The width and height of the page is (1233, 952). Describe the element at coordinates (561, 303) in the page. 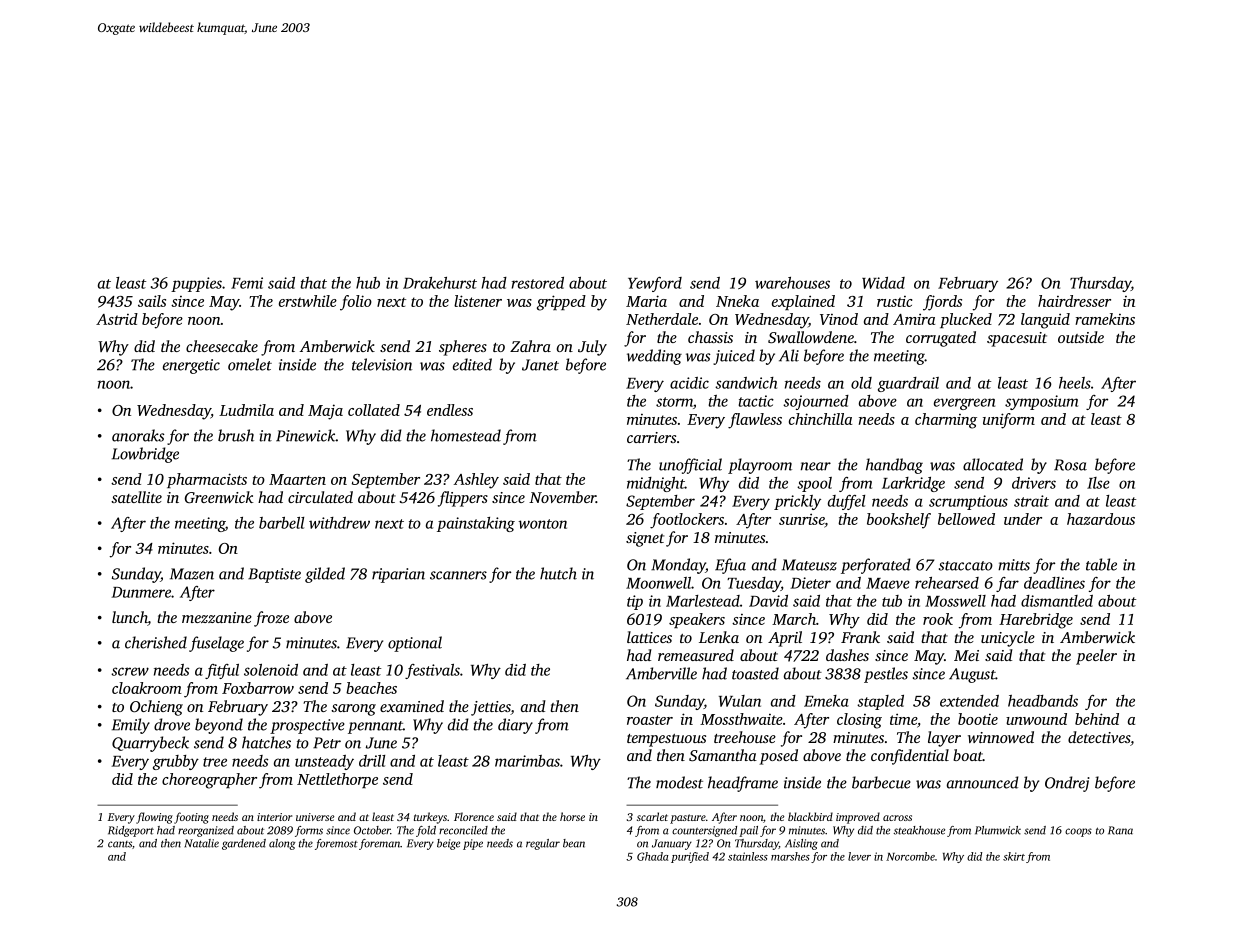

I see `gripped` at that location.
